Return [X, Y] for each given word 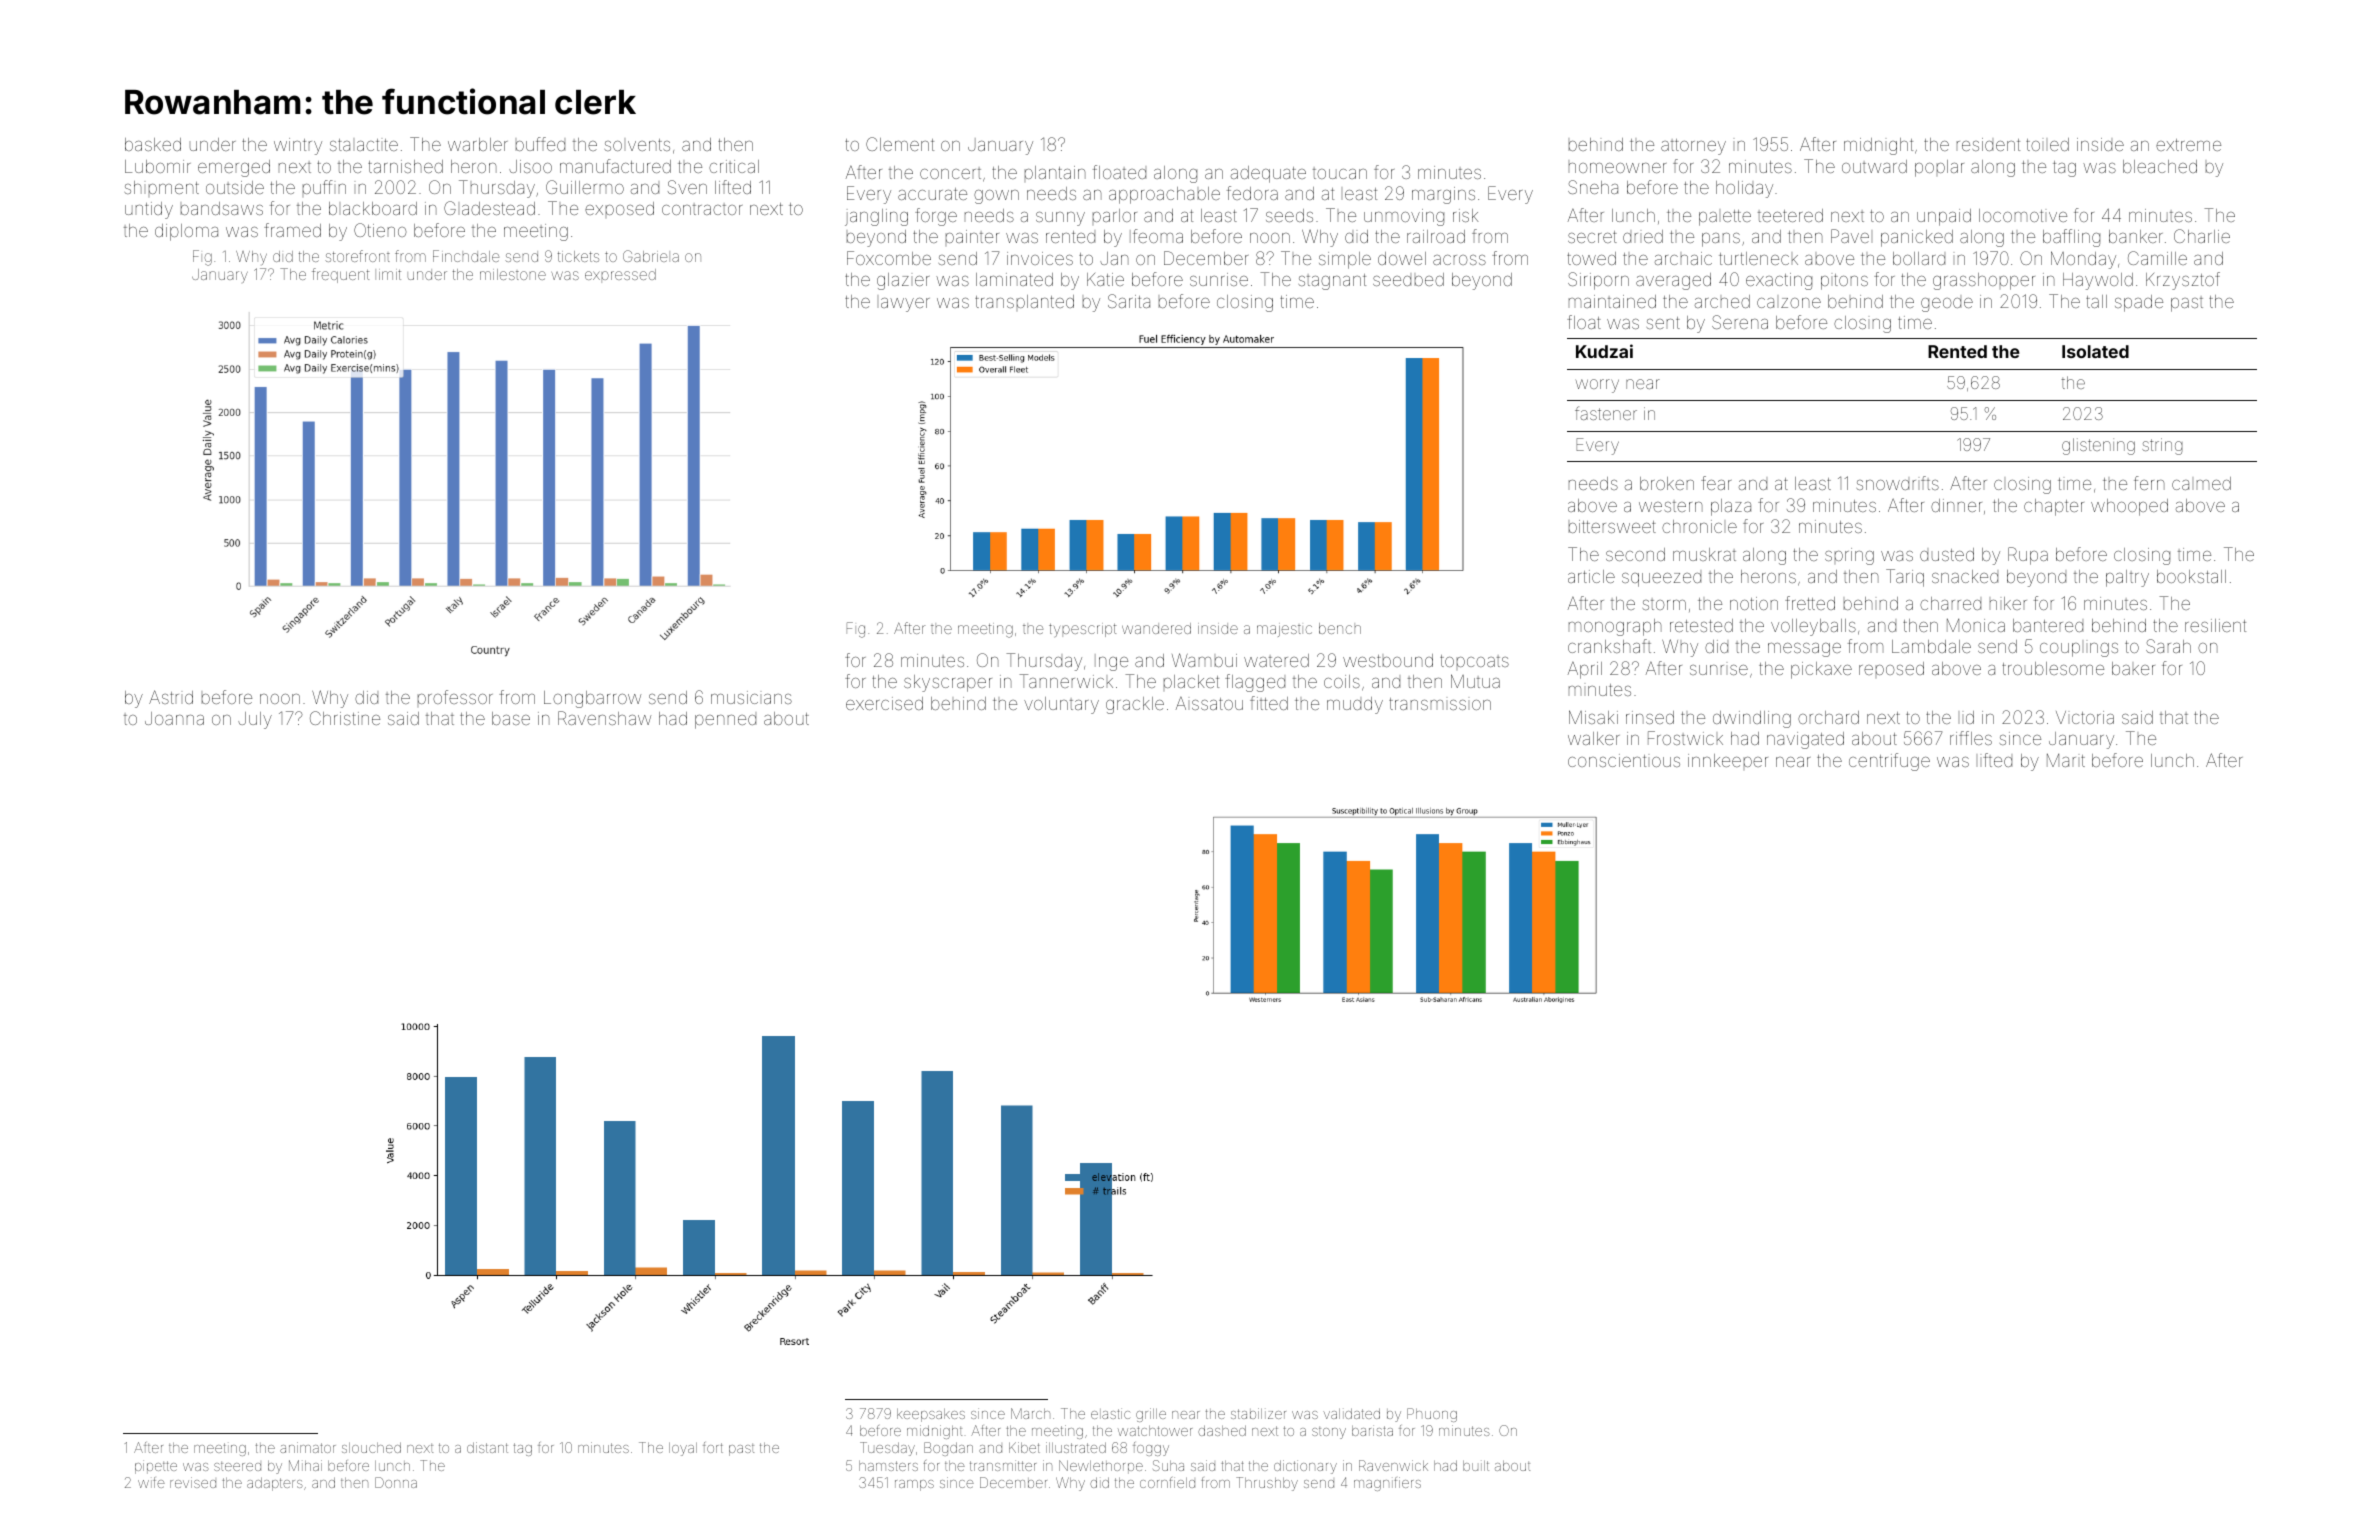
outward [1874, 166]
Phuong [1432, 1415]
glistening [2098, 446]
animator [308, 1447]
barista [1372, 1430]
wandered [1156, 628]
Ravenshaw [604, 718]
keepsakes [931, 1415]
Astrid [171, 697]
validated [1351, 1413]
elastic [1110, 1413]
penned [725, 722]
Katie [1105, 279]
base [511, 718]
